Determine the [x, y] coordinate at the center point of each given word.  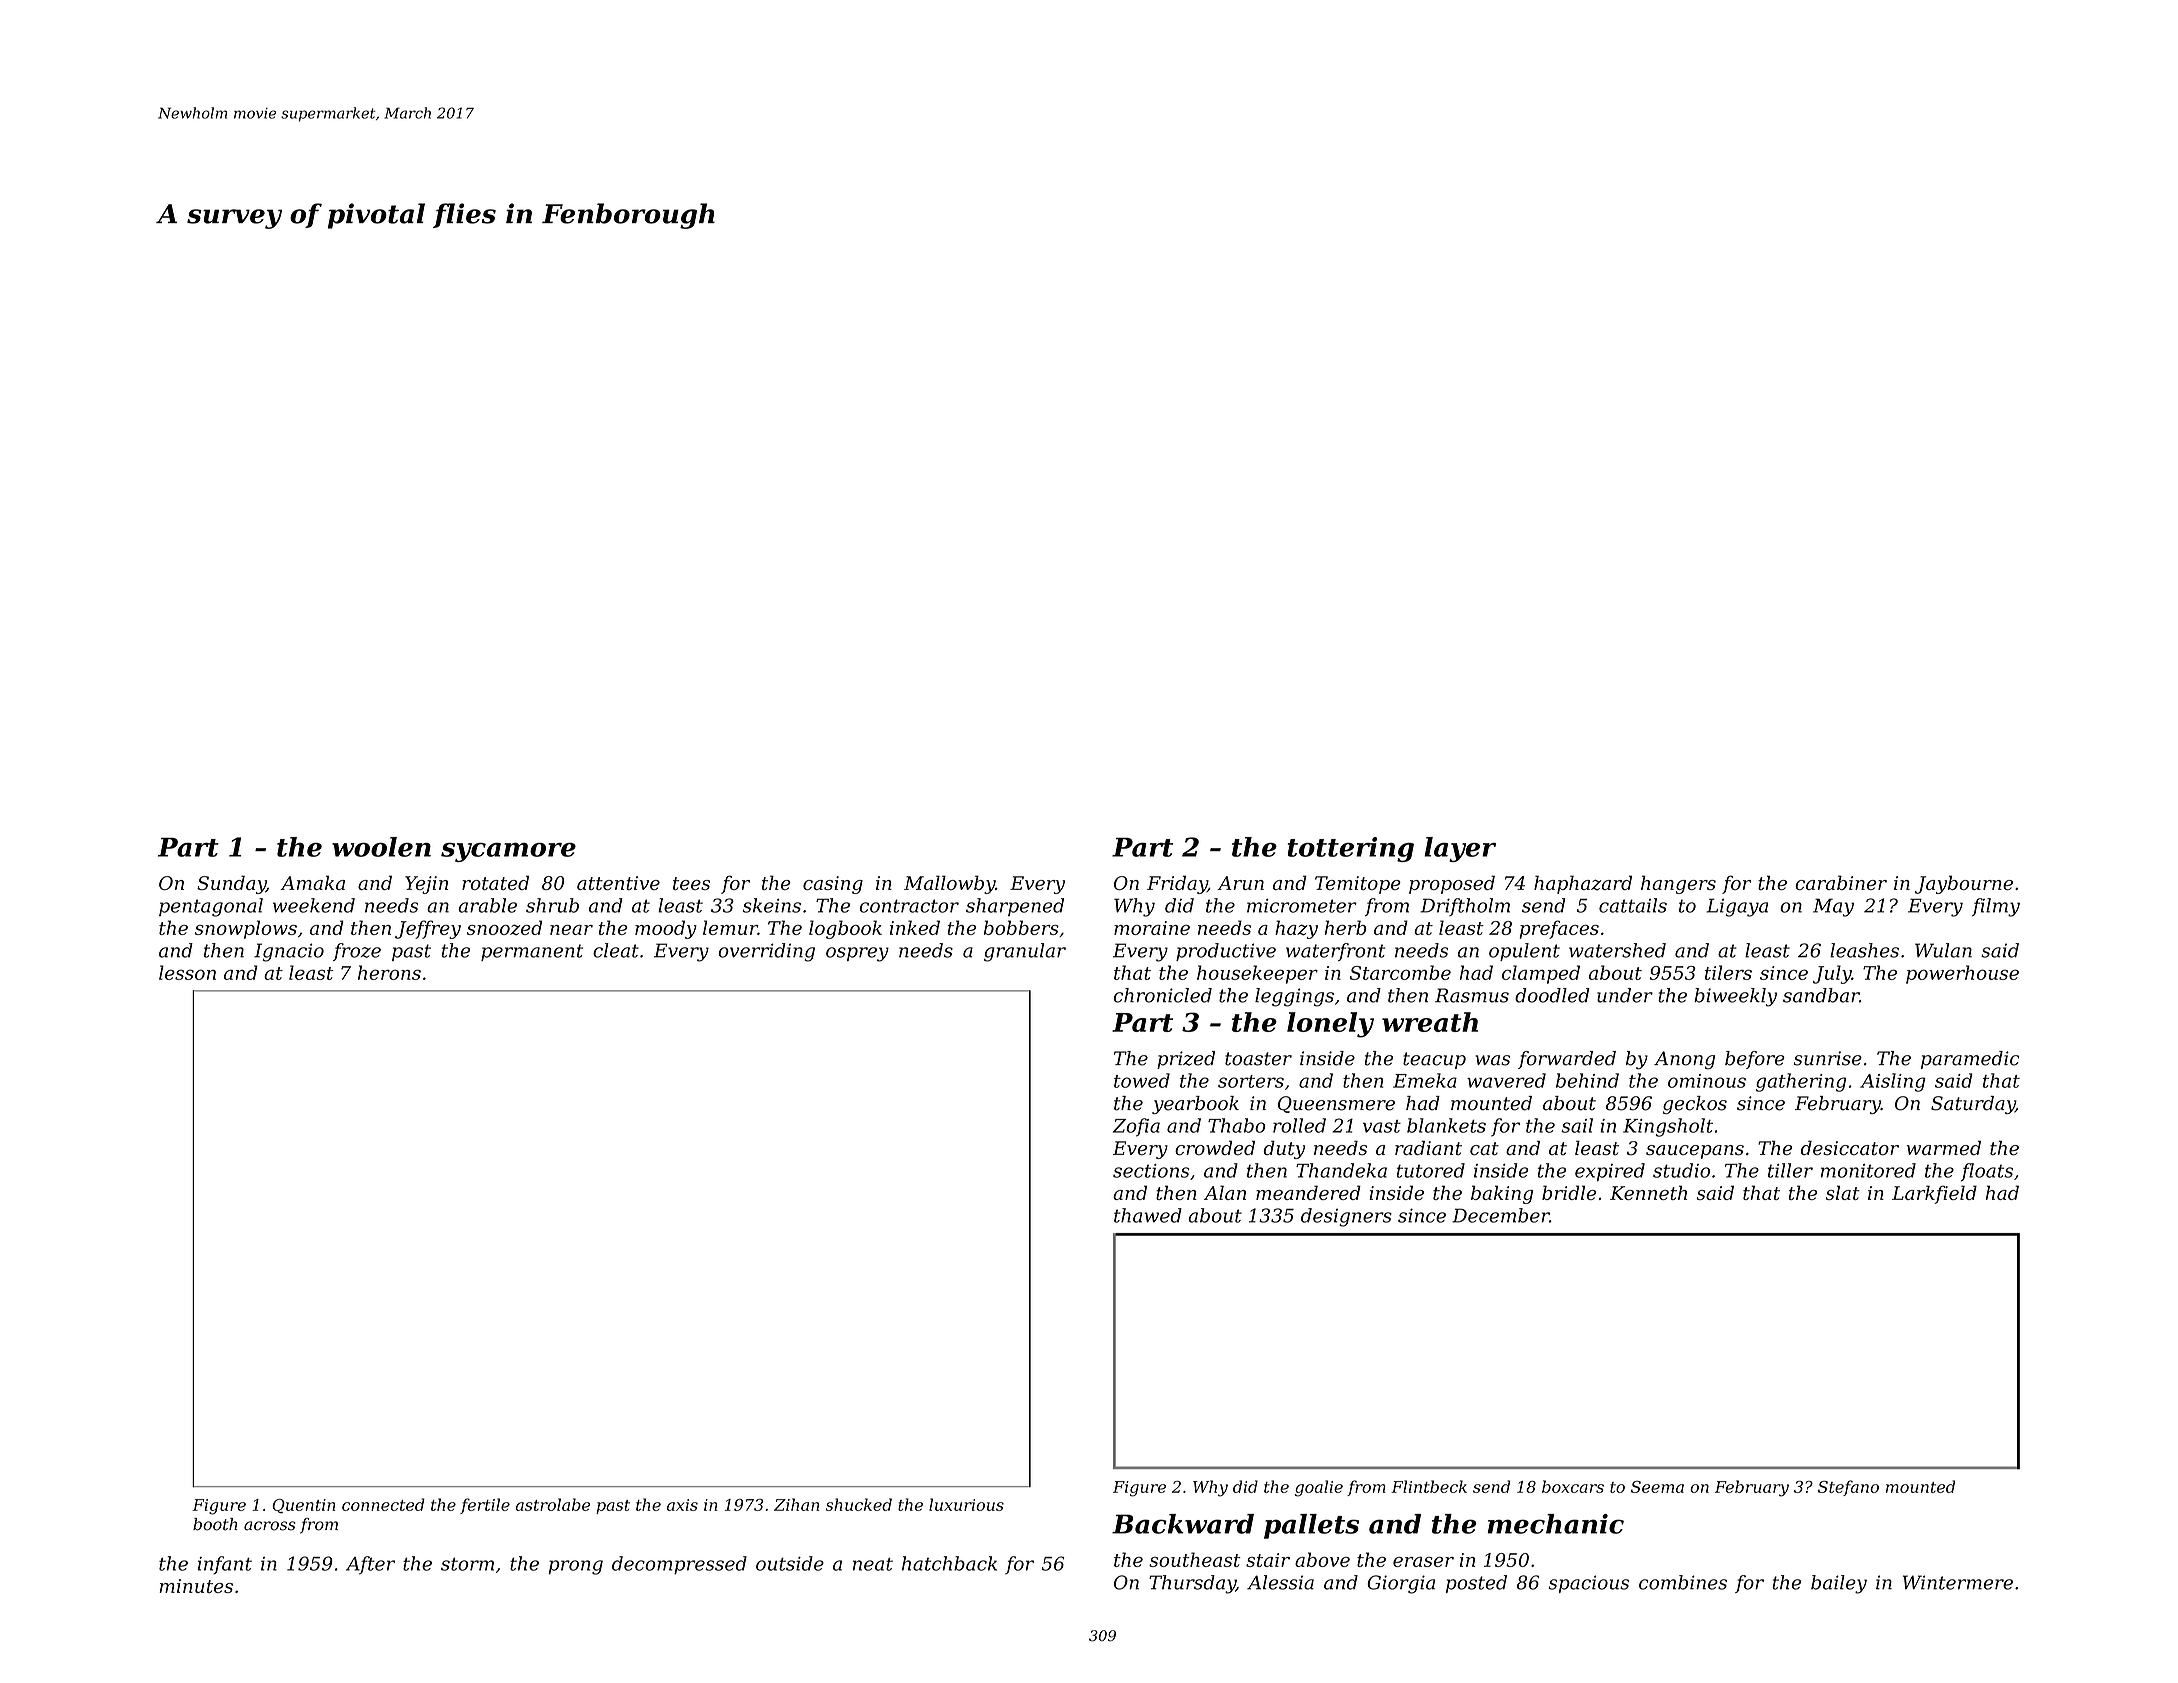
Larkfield [1934, 1194]
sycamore [508, 852]
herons [389, 972]
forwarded [1567, 1060]
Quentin [303, 1506]
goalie [1319, 1488]
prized [1186, 1060]
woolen [381, 847]
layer [1460, 849]
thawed [1148, 1215]
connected [383, 1504]
